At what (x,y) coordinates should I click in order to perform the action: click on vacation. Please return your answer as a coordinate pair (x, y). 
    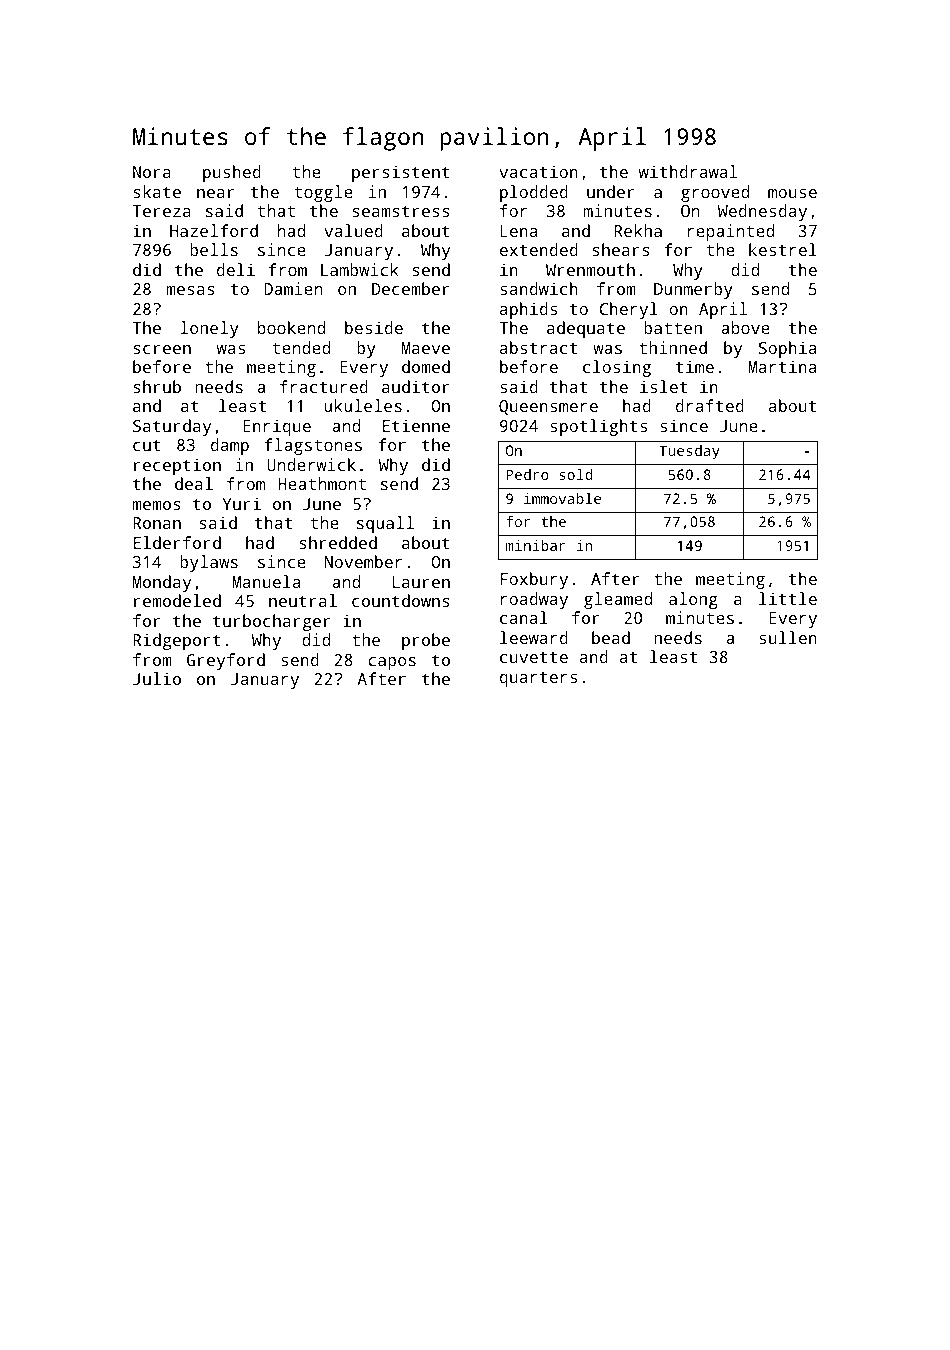
    Looking at the image, I should click on (538, 171).
